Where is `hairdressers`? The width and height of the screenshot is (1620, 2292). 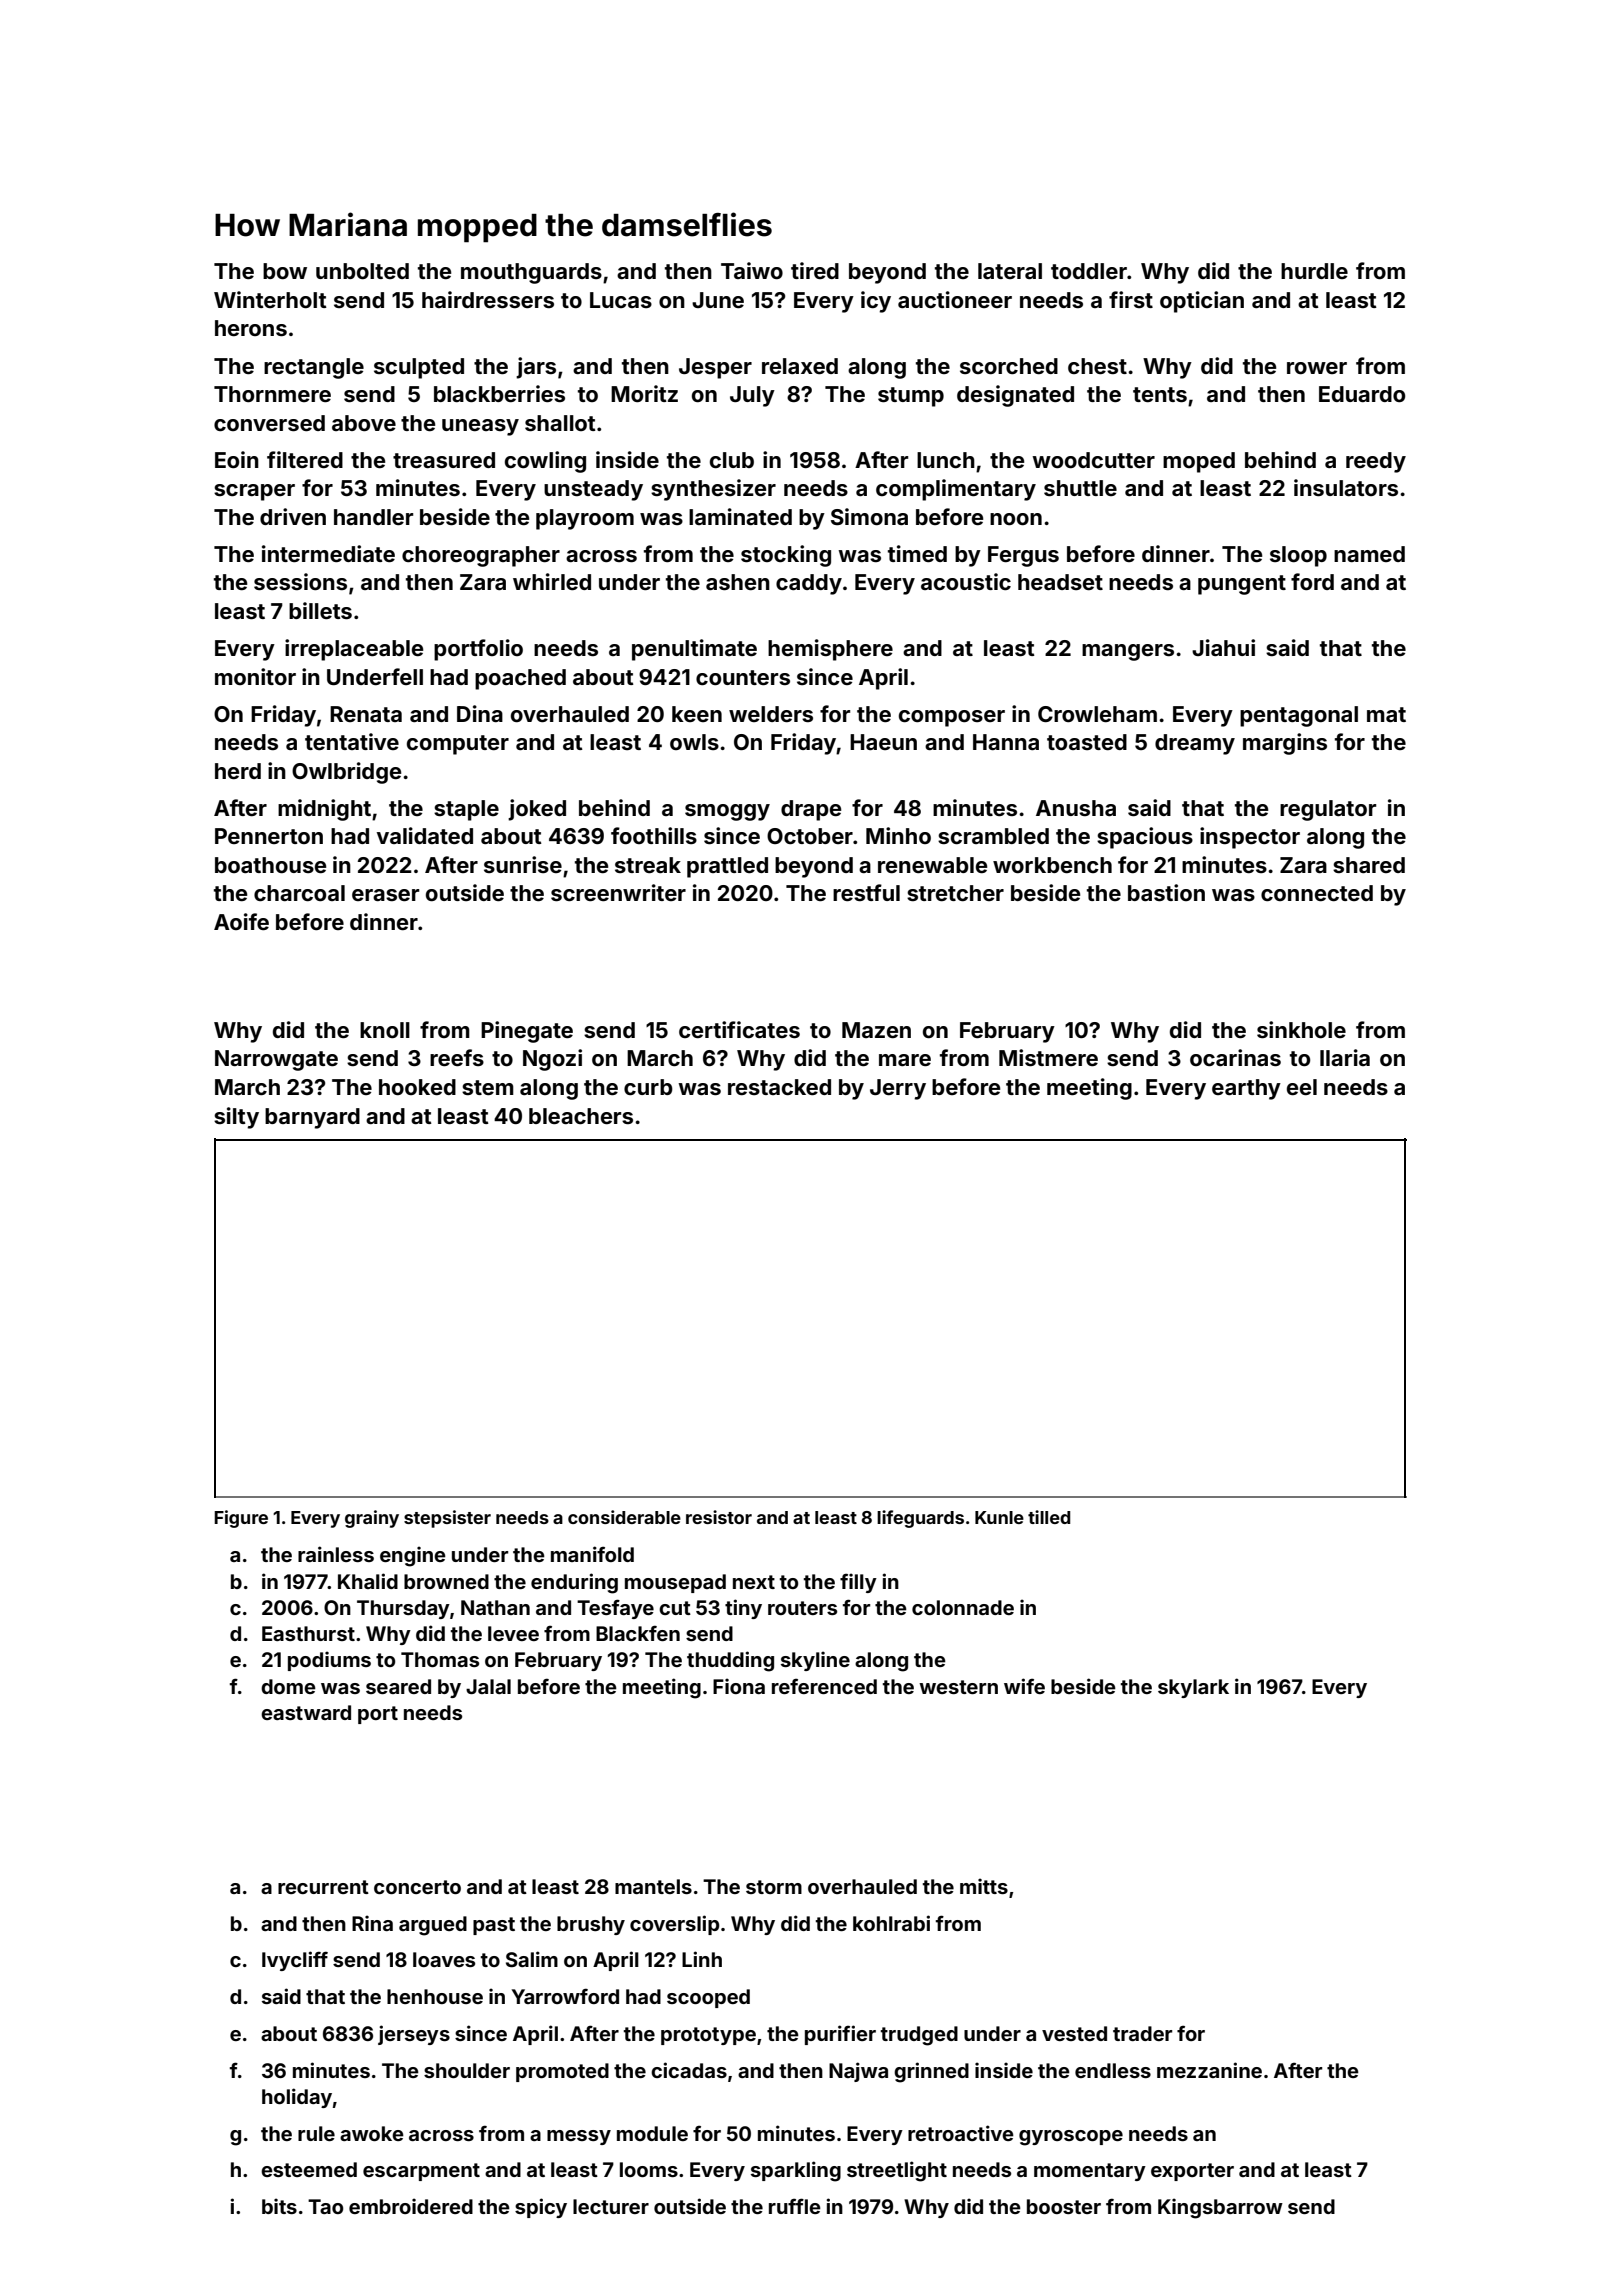 hairdressers is located at coordinates (488, 299).
